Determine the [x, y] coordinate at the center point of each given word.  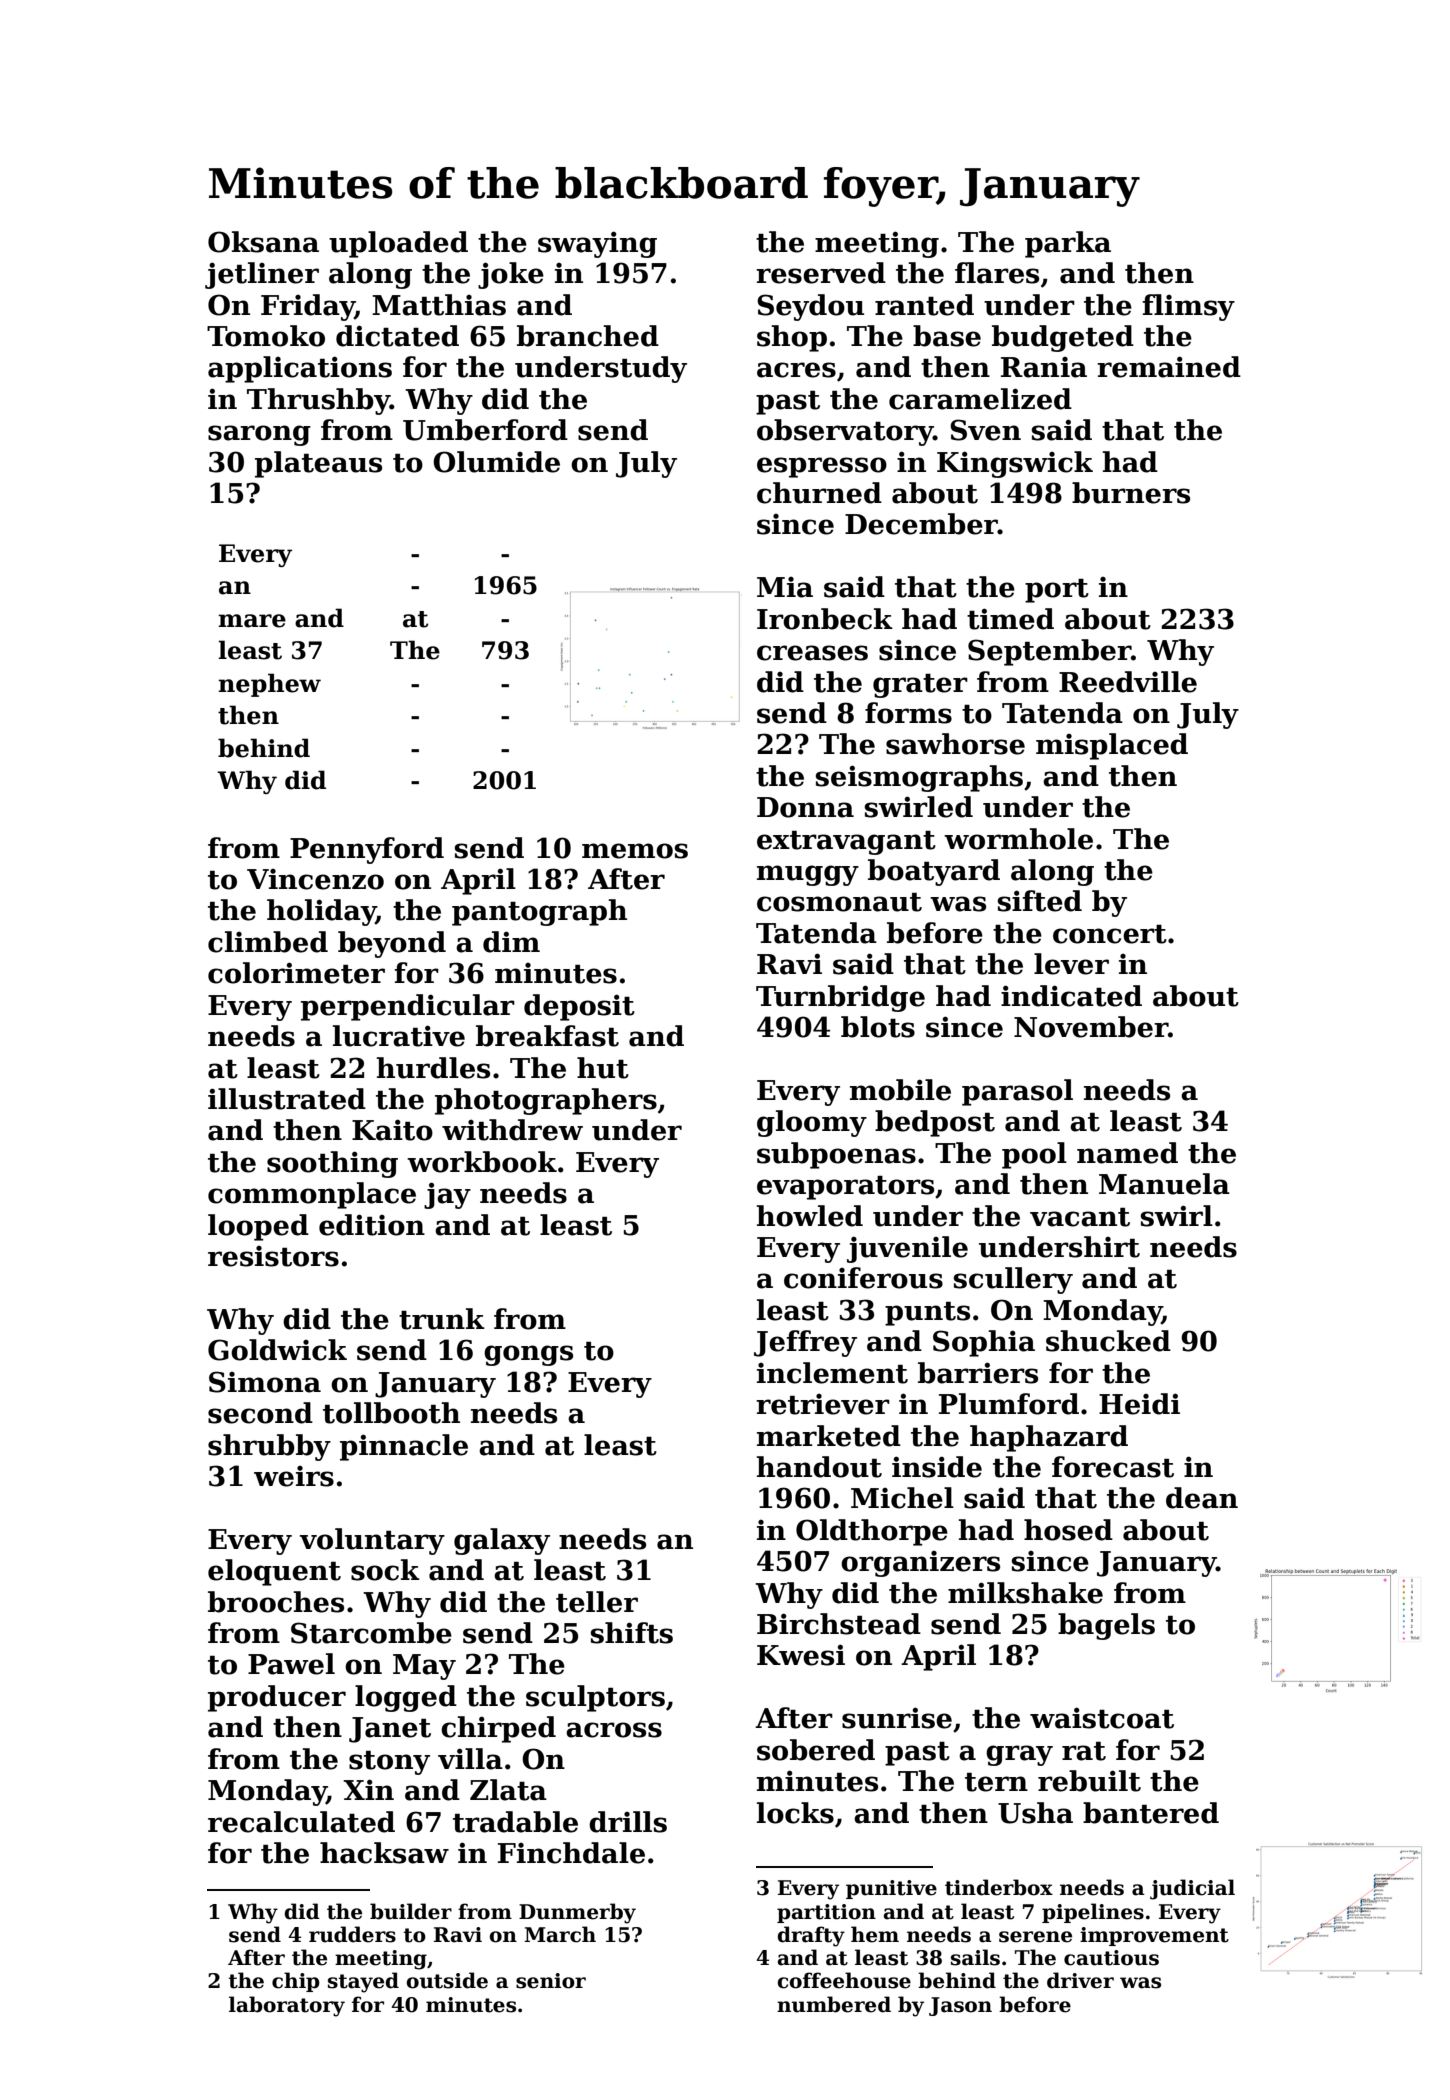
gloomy [812, 1123]
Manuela [1164, 1184]
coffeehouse [844, 1980]
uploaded [398, 244]
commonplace [312, 1195]
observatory [845, 432]
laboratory [287, 2006]
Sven [985, 430]
